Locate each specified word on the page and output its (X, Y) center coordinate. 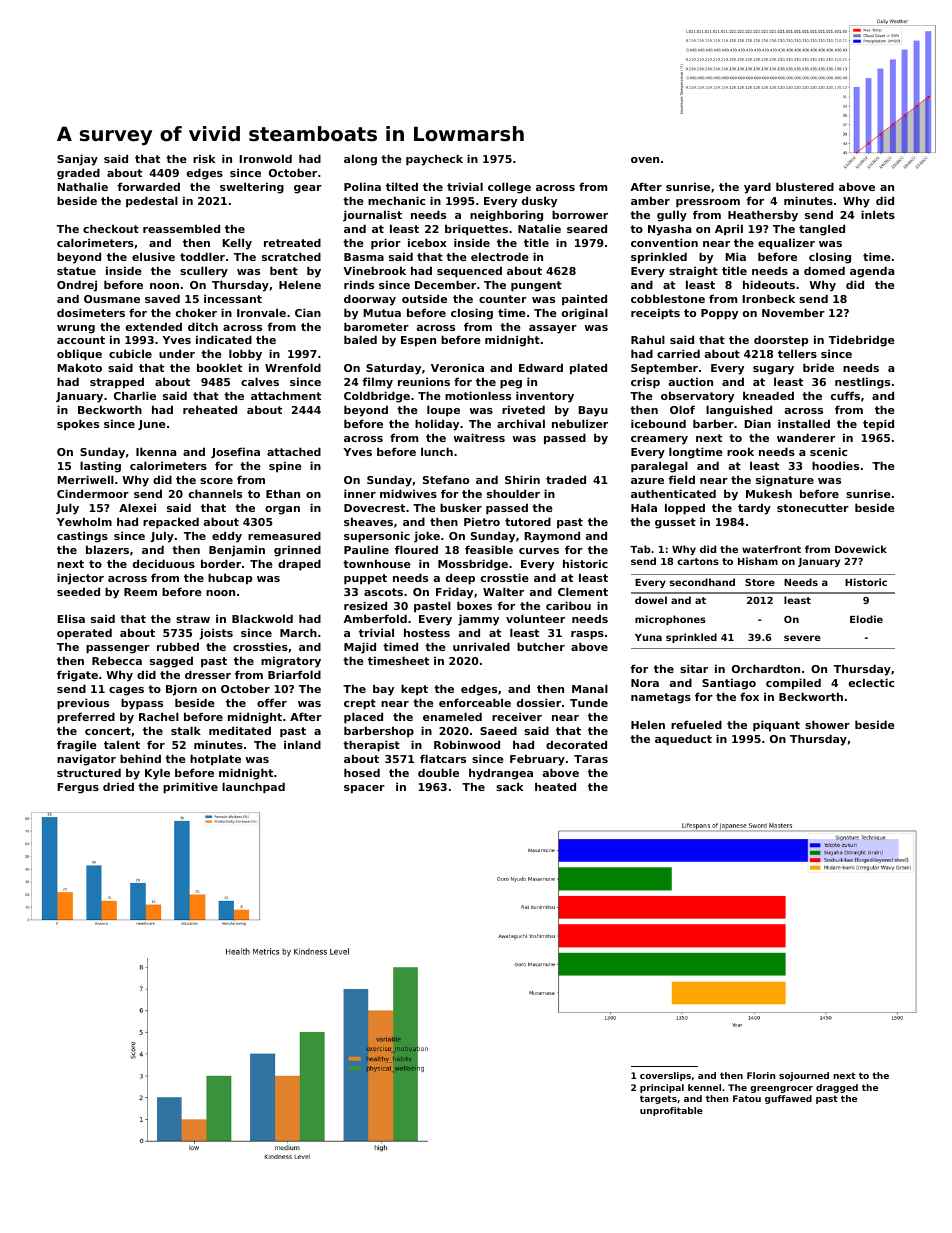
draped (299, 565)
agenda (872, 272)
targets (658, 1099)
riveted (523, 409)
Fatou (747, 1098)
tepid (878, 425)
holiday (437, 425)
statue (76, 271)
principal (662, 1088)
